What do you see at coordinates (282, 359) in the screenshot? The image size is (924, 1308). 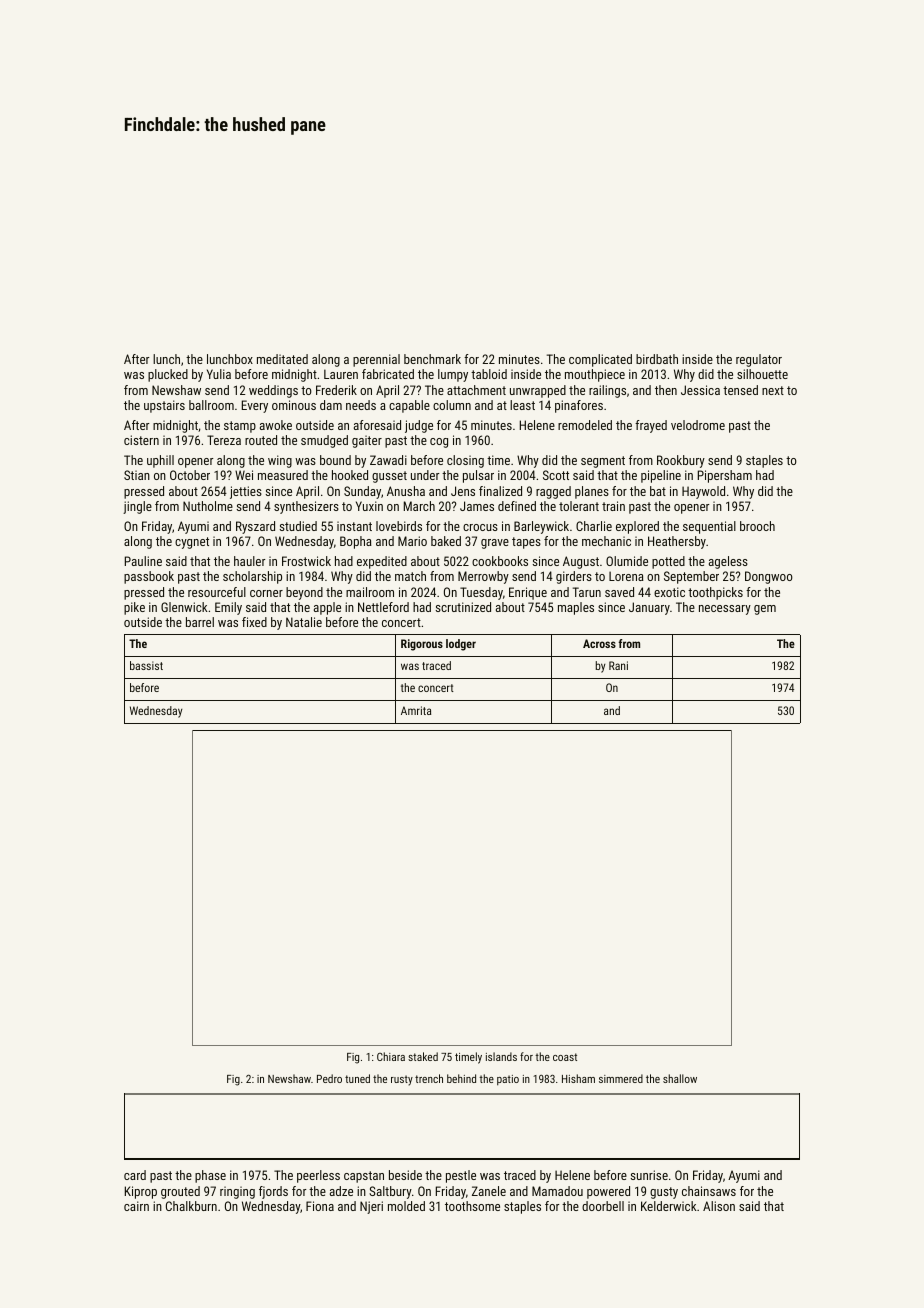 I see `meditated` at bounding box center [282, 359].
